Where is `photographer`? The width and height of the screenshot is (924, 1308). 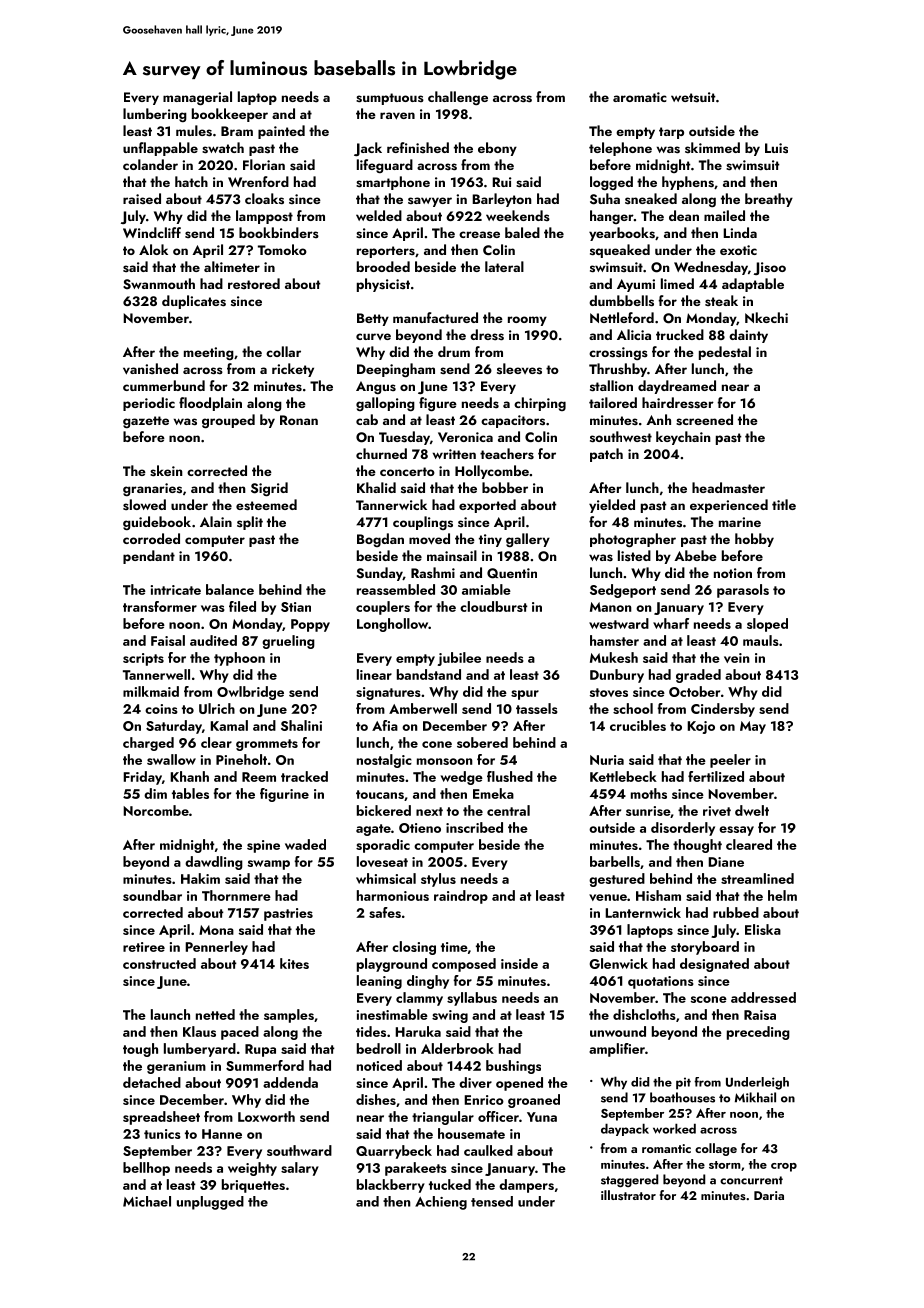
photographer is located at coordinates (633, 540).
